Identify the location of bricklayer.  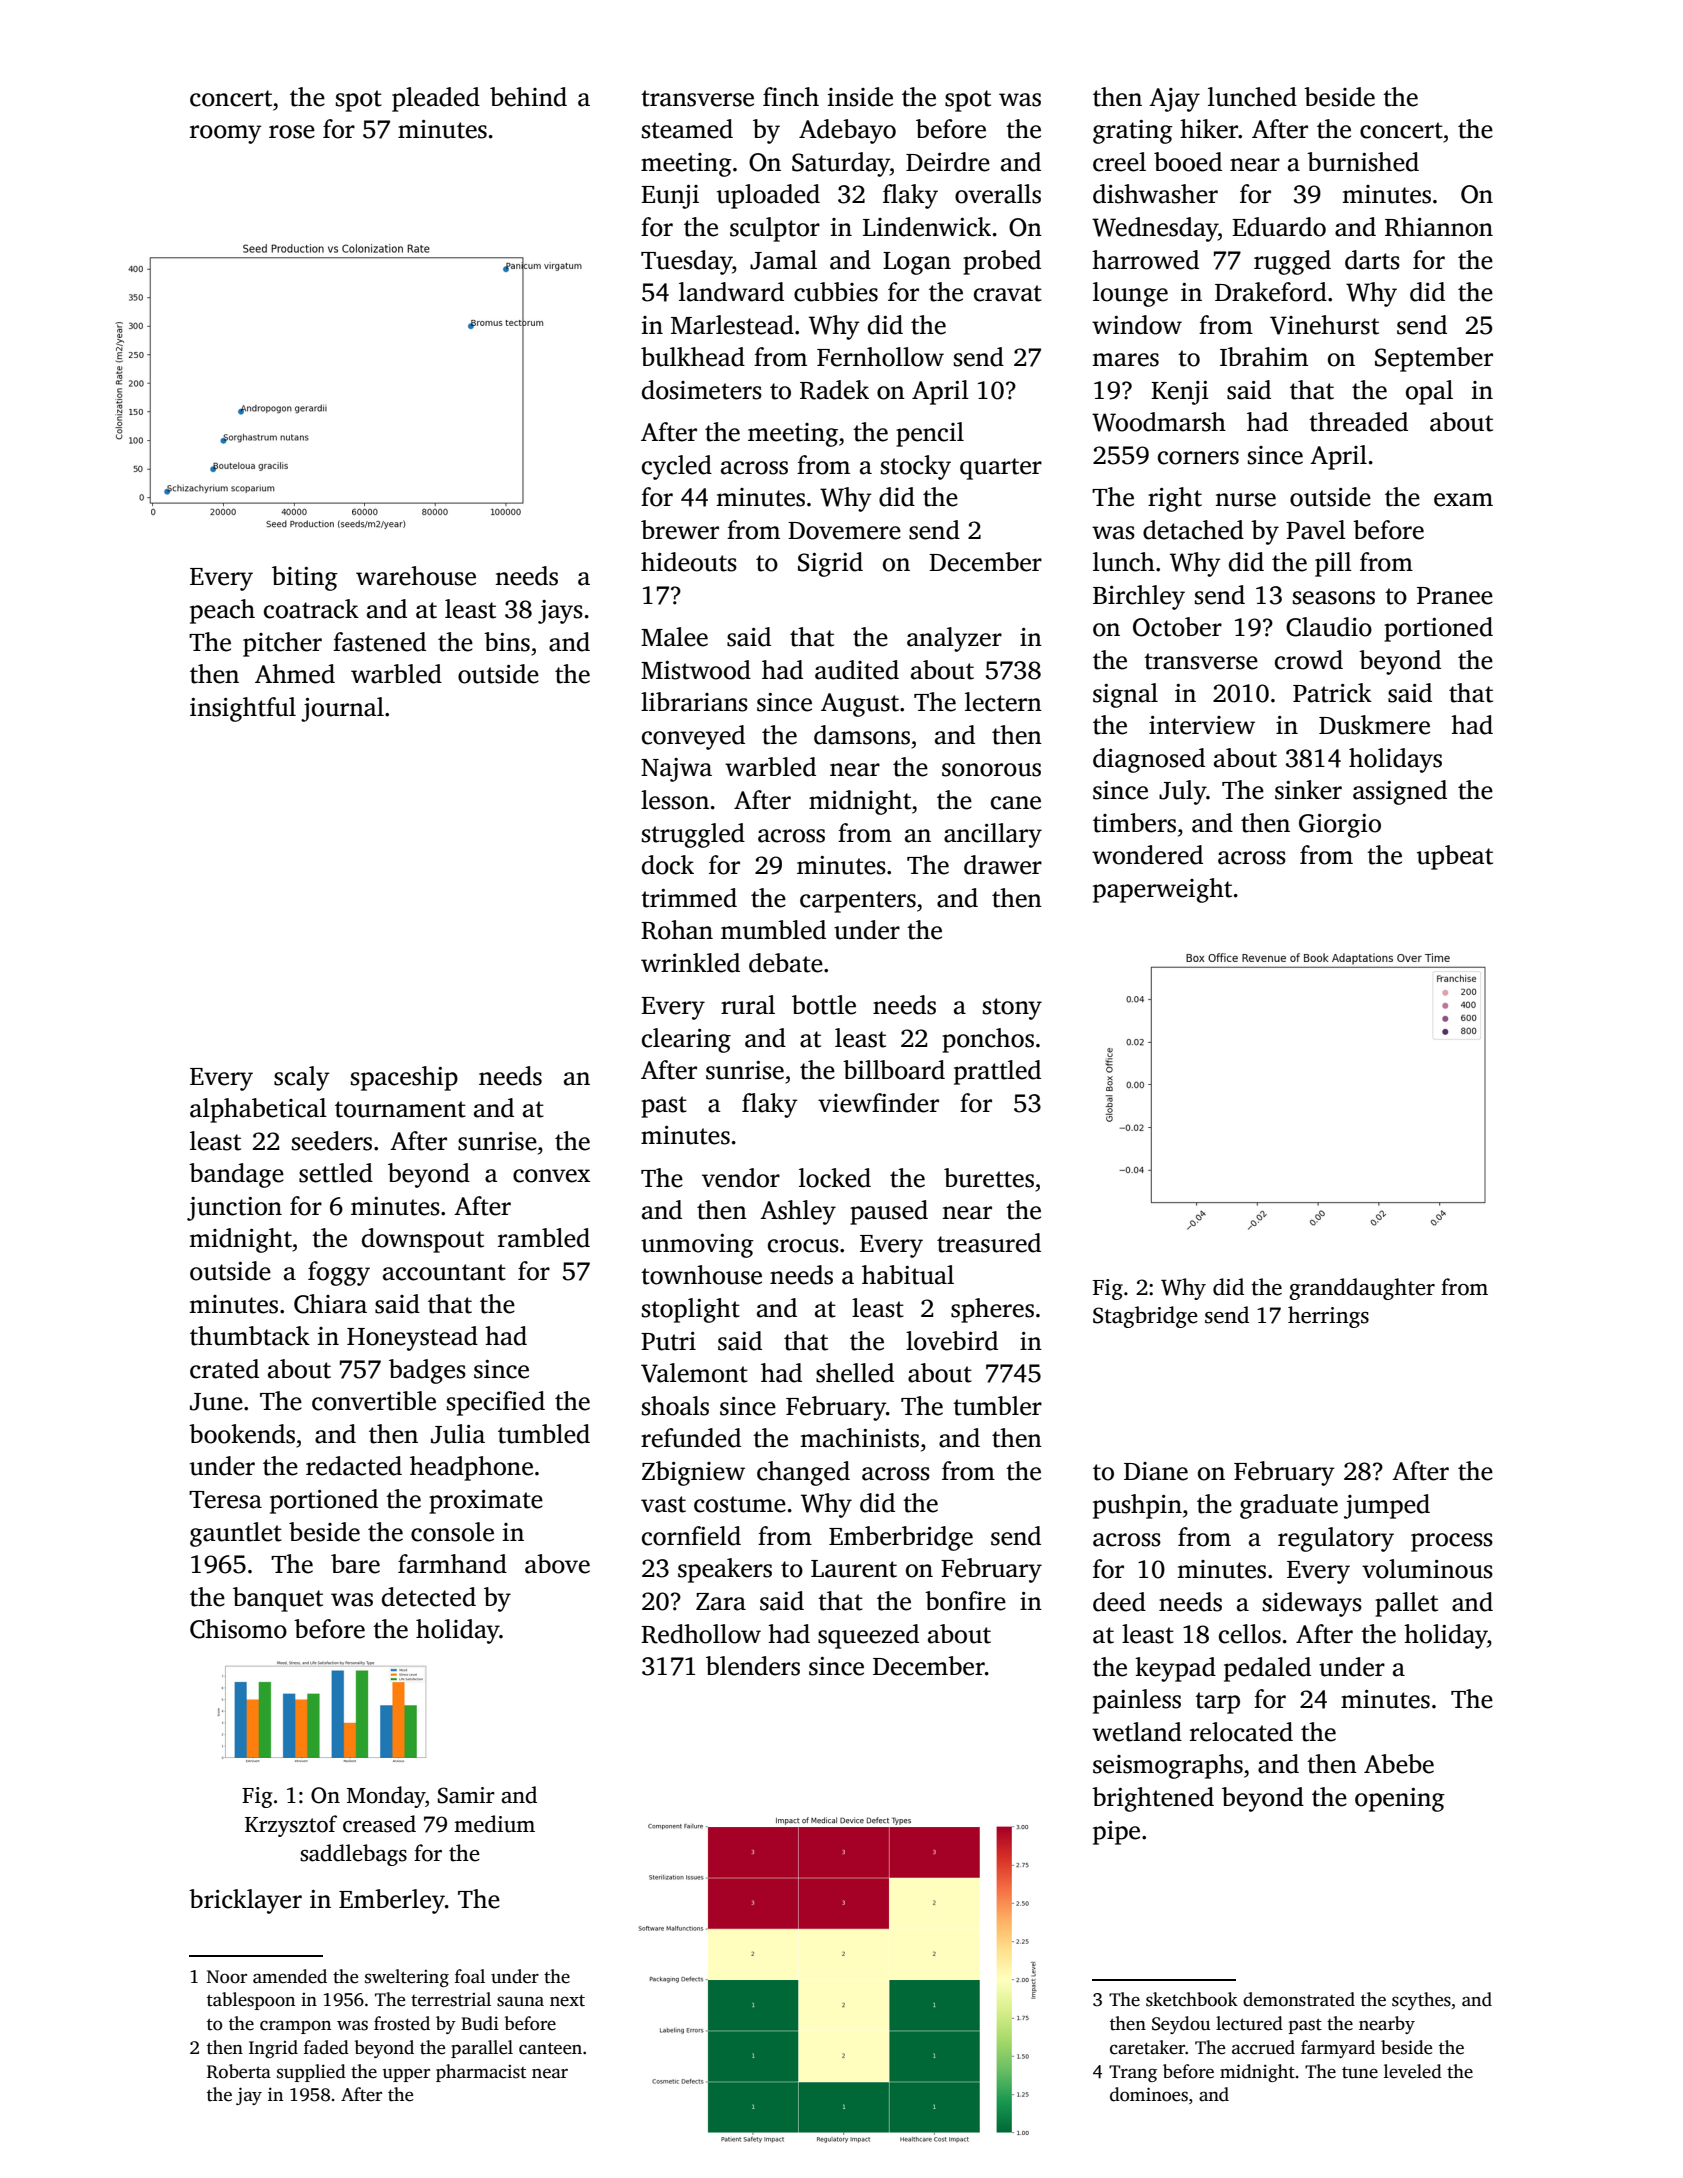
(245, 1901).
